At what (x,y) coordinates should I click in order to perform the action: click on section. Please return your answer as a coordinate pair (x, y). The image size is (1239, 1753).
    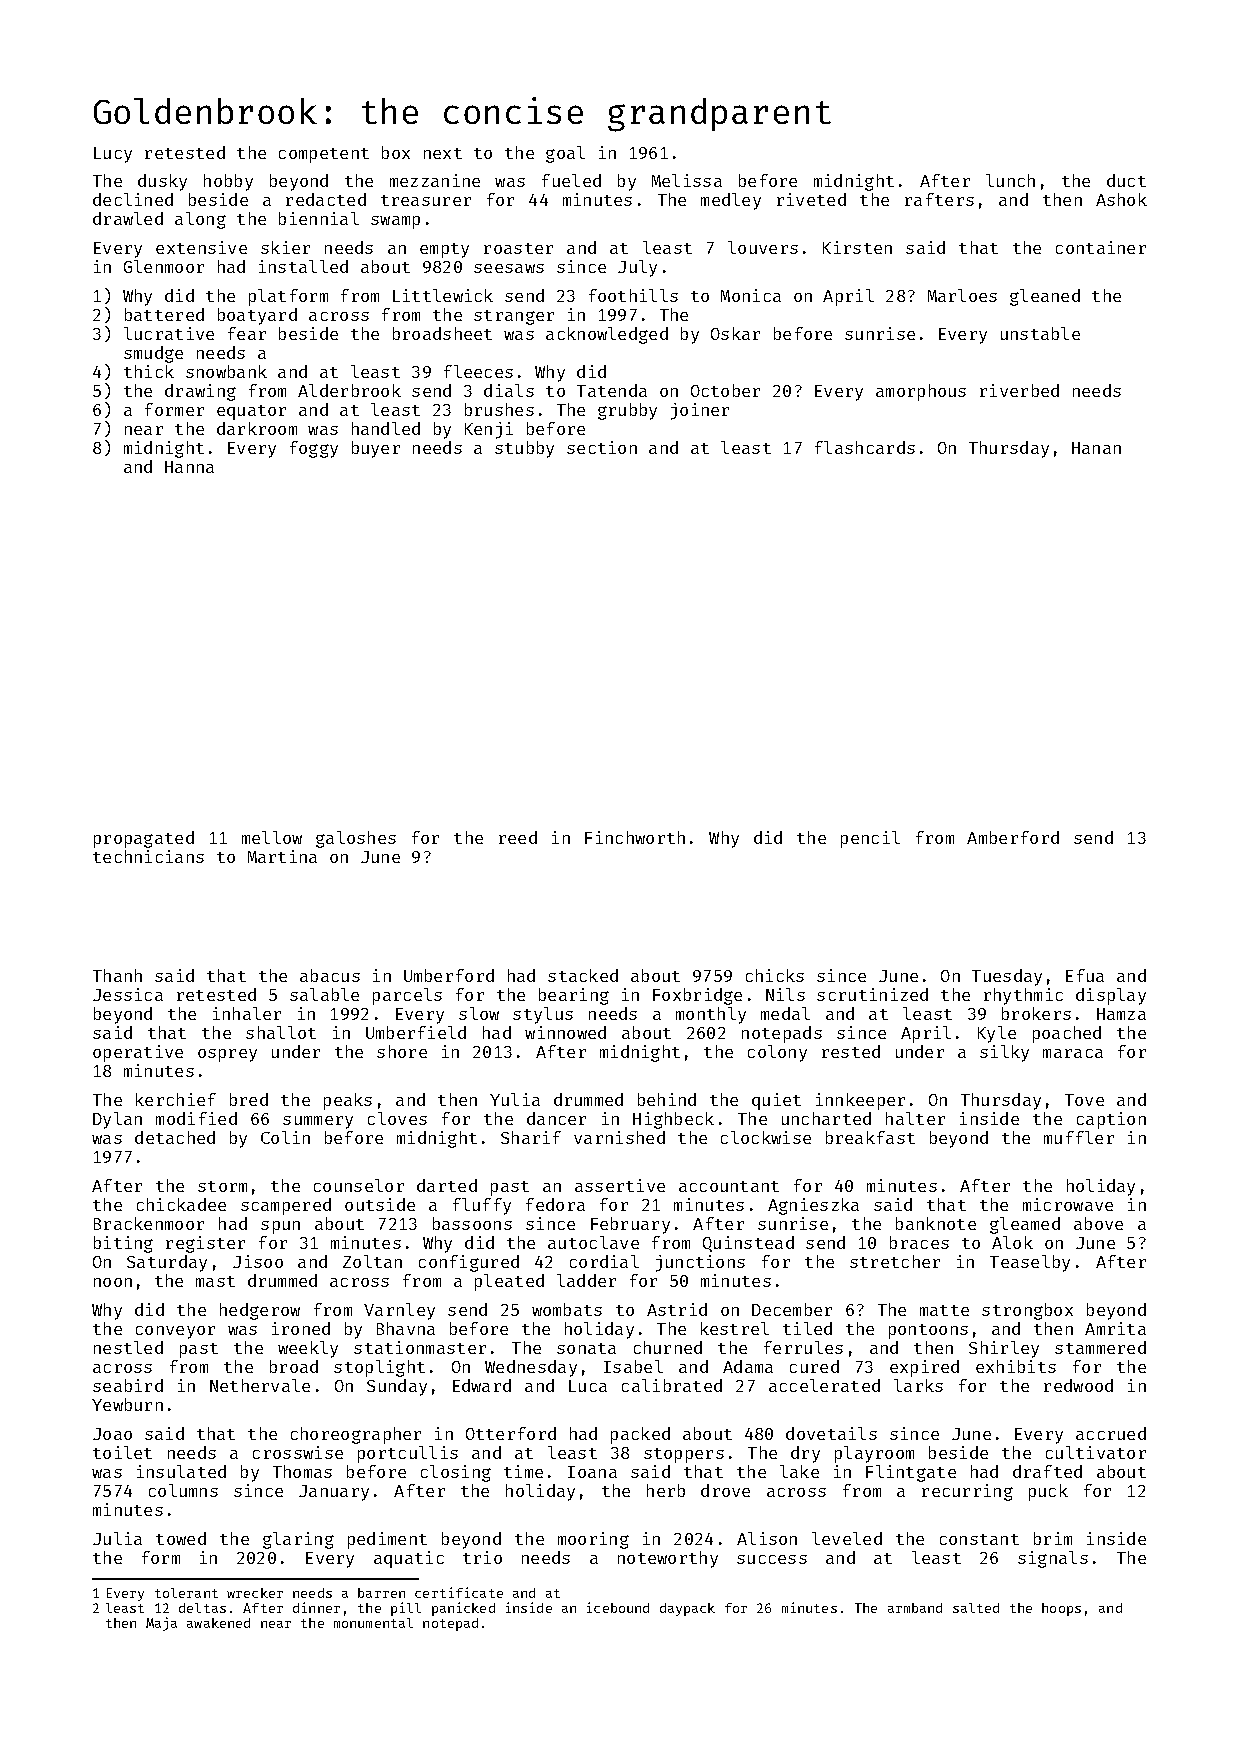
    Looking at the image, I should click on (602, 447).
